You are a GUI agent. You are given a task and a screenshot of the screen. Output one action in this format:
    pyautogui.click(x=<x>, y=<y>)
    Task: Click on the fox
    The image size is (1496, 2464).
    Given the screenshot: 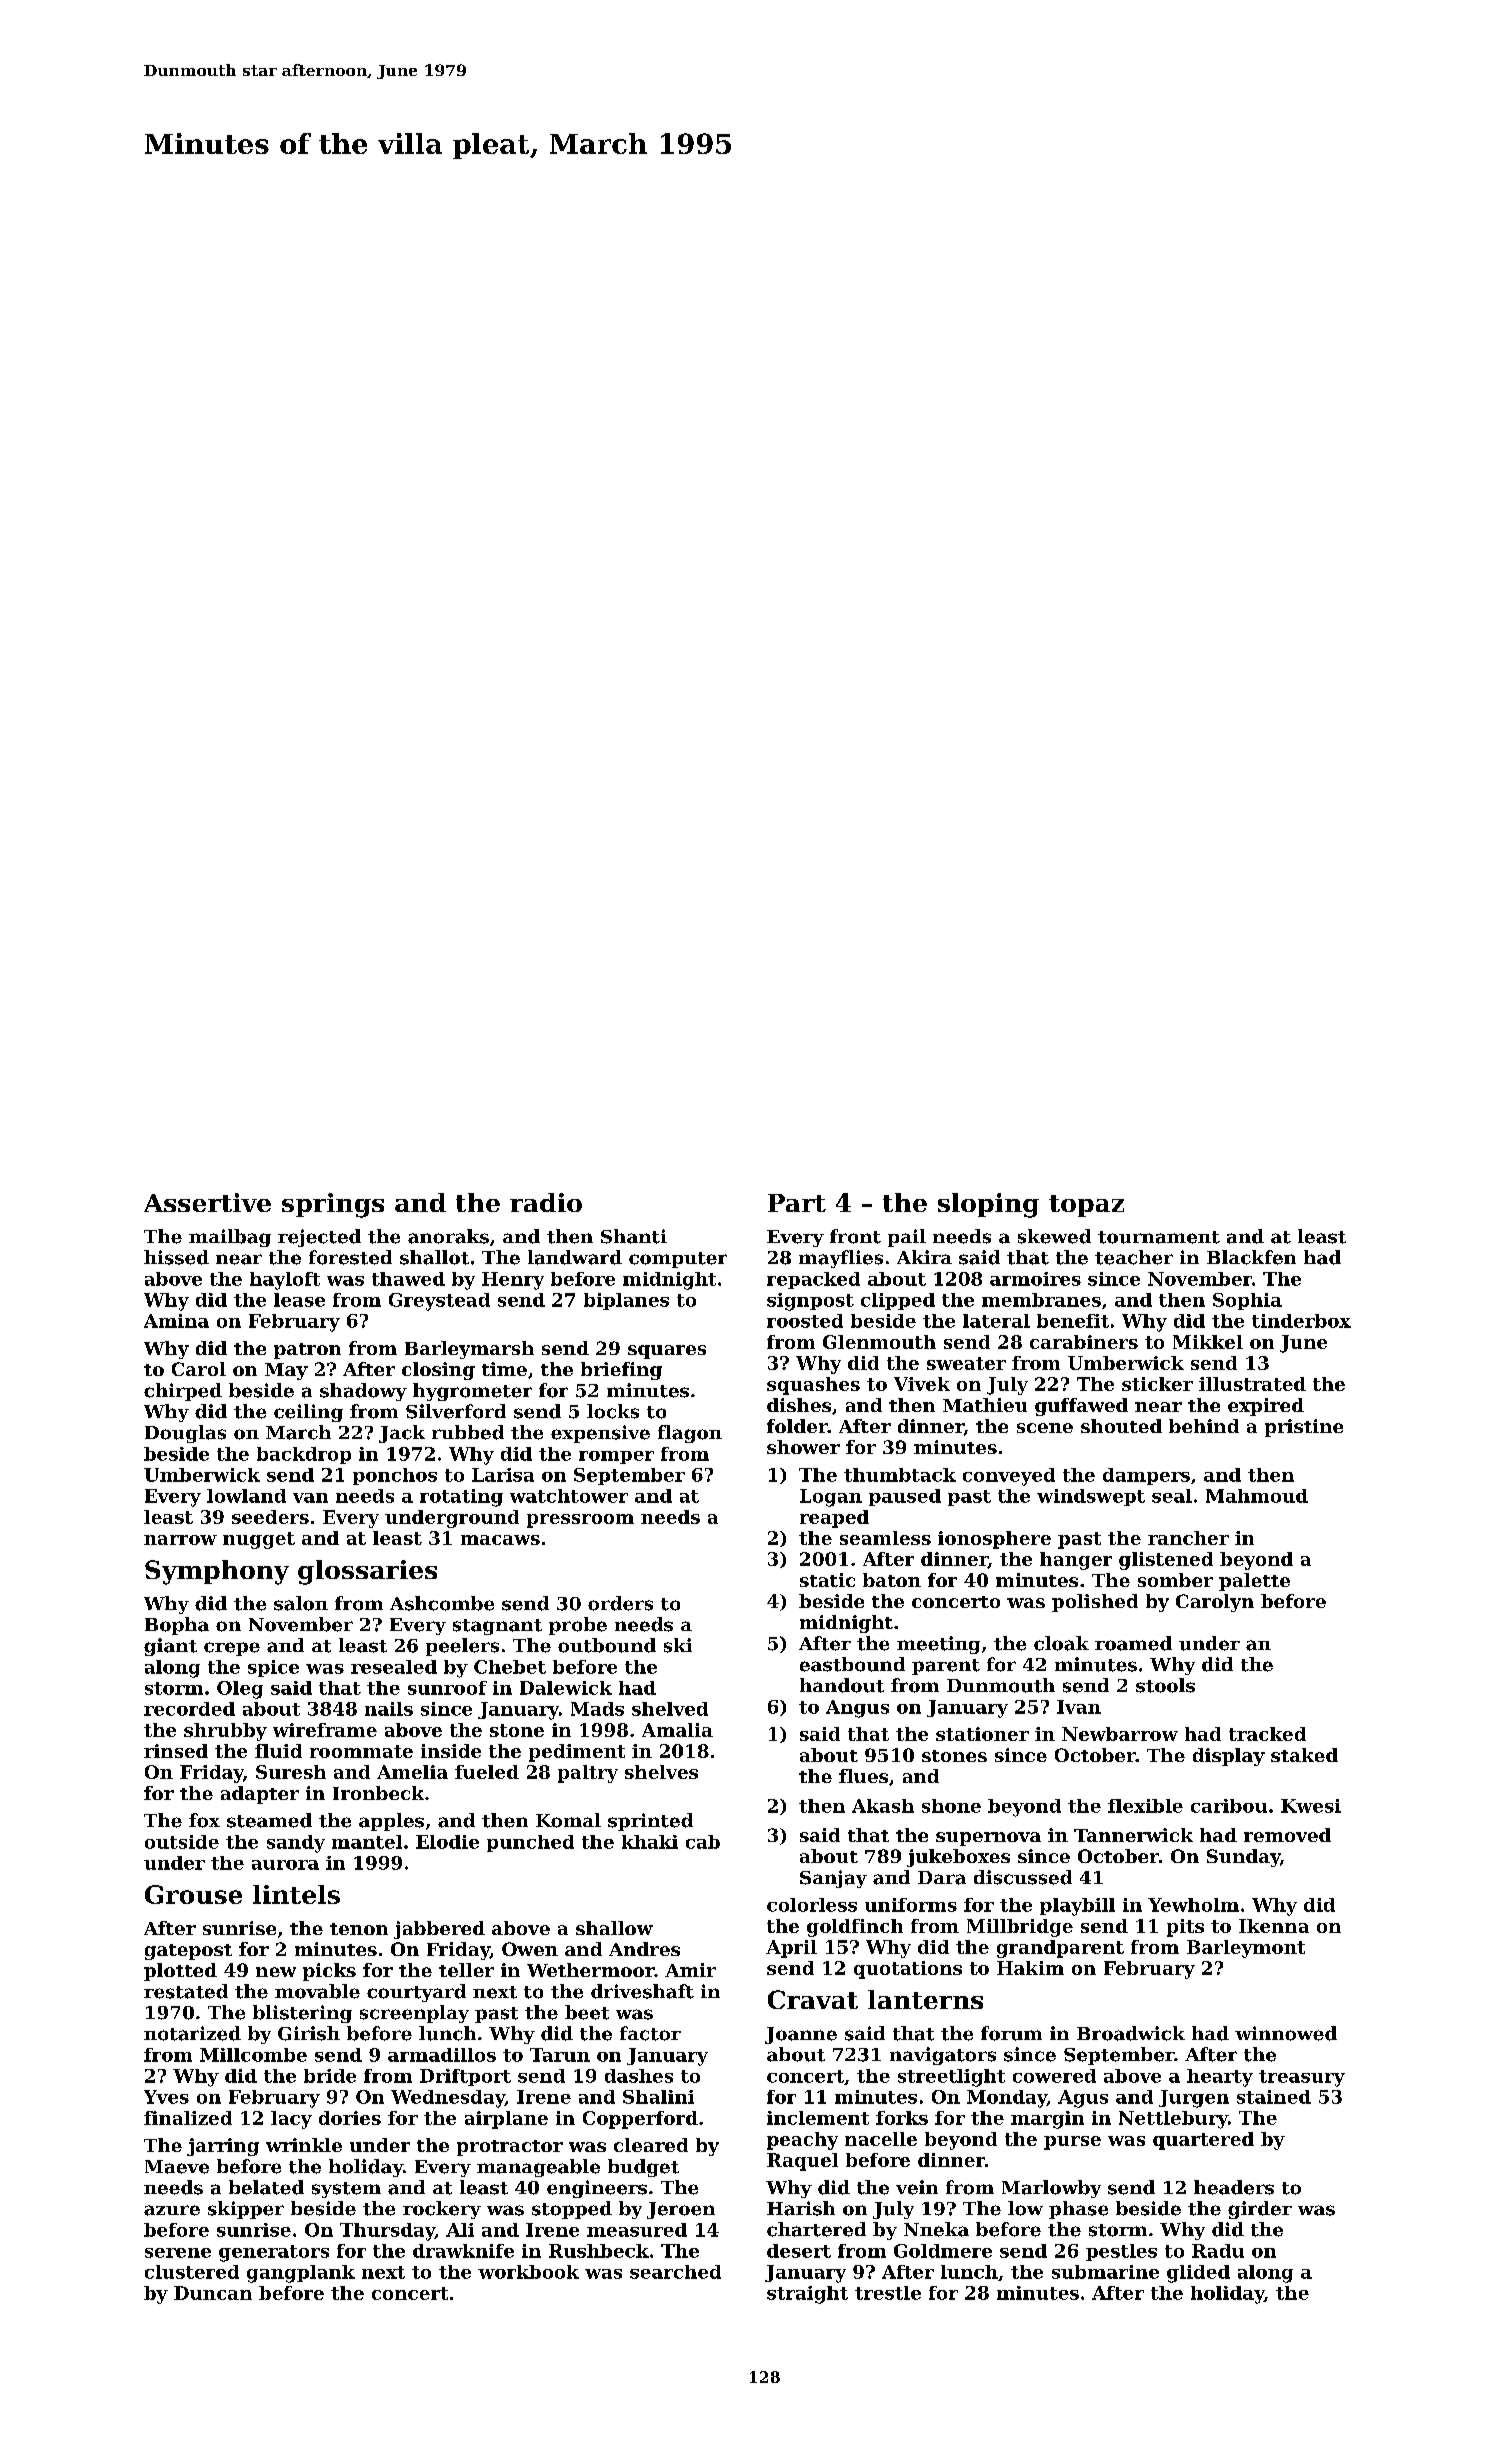 What is the action you would take?
    pyautogui.click(x=204, y=1820)
